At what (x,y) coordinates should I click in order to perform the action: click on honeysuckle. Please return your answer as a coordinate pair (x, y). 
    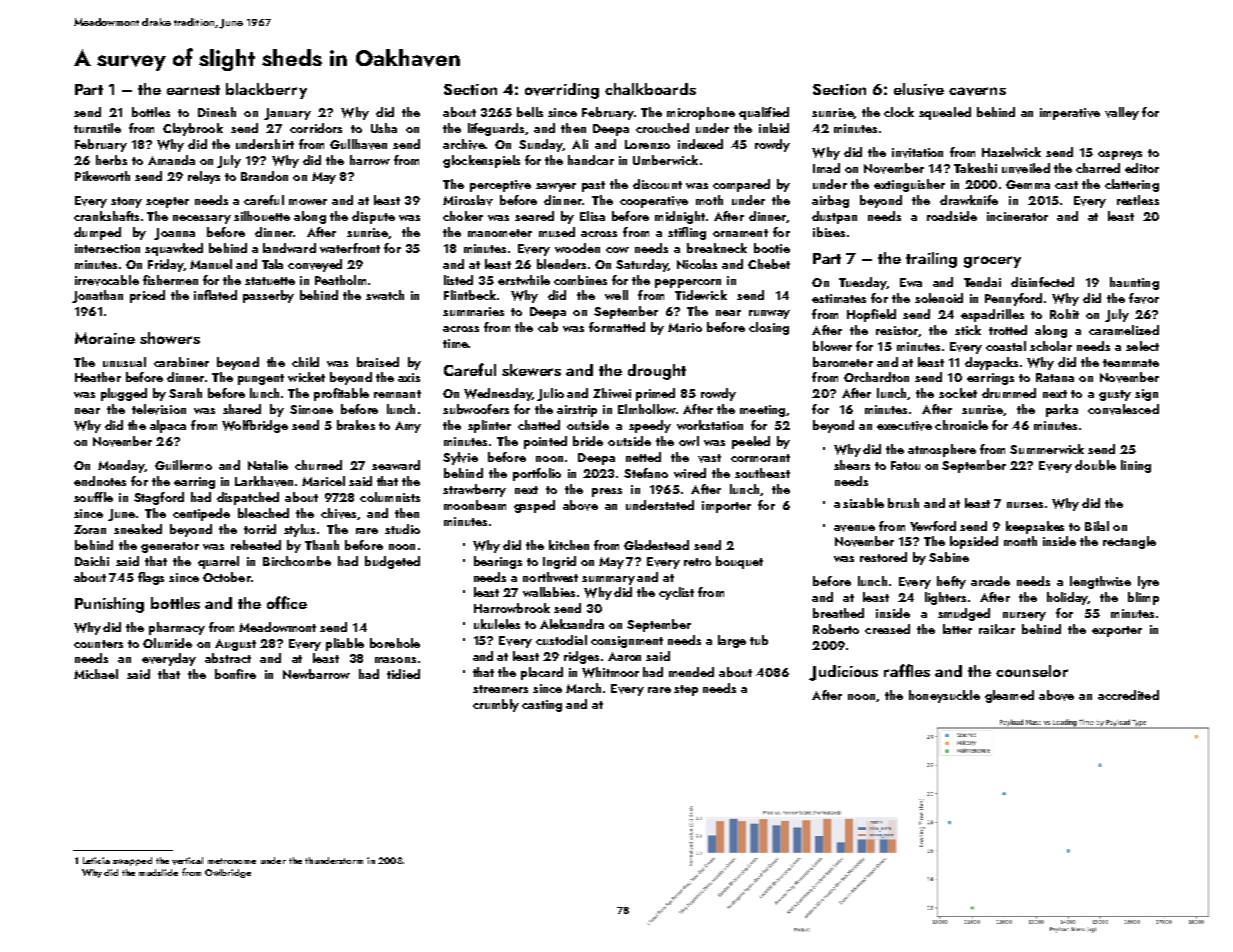
    Looking at the image, I should click on (944, 696).
